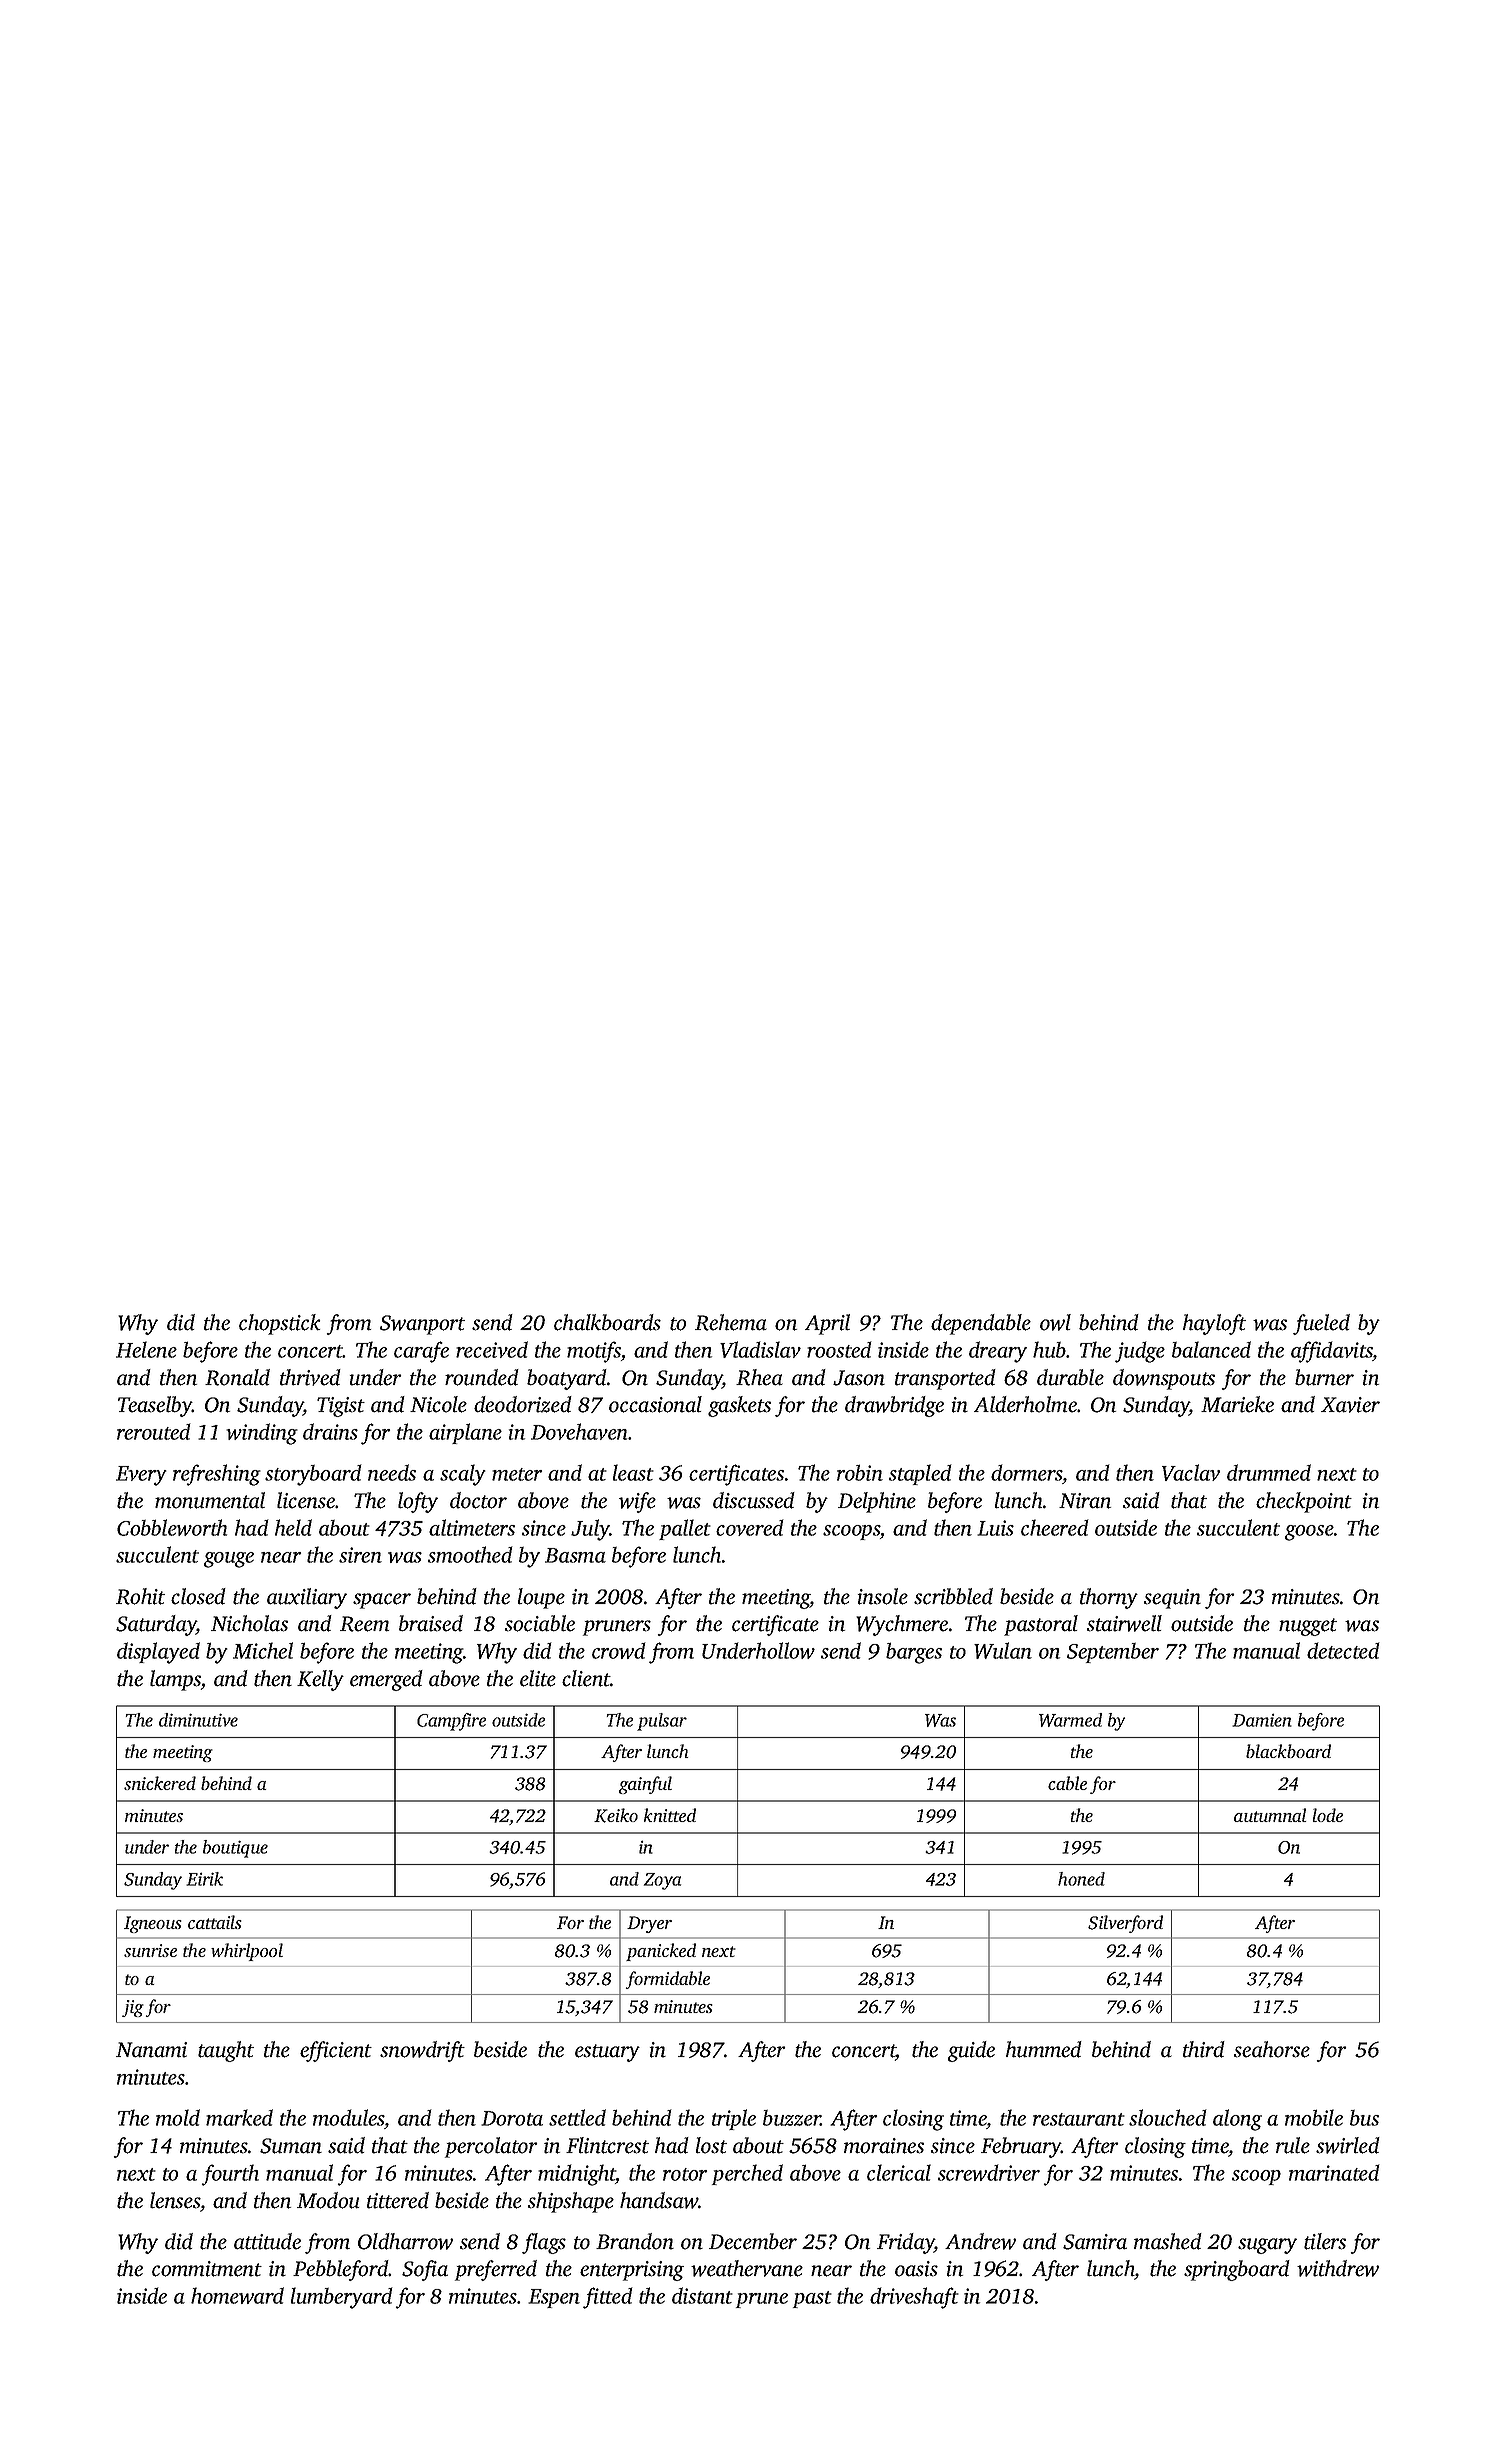 The image size is (1496, 2464). Describe the element at coordinates (1168, 2117) in the document. I see `slouched` at that location.
